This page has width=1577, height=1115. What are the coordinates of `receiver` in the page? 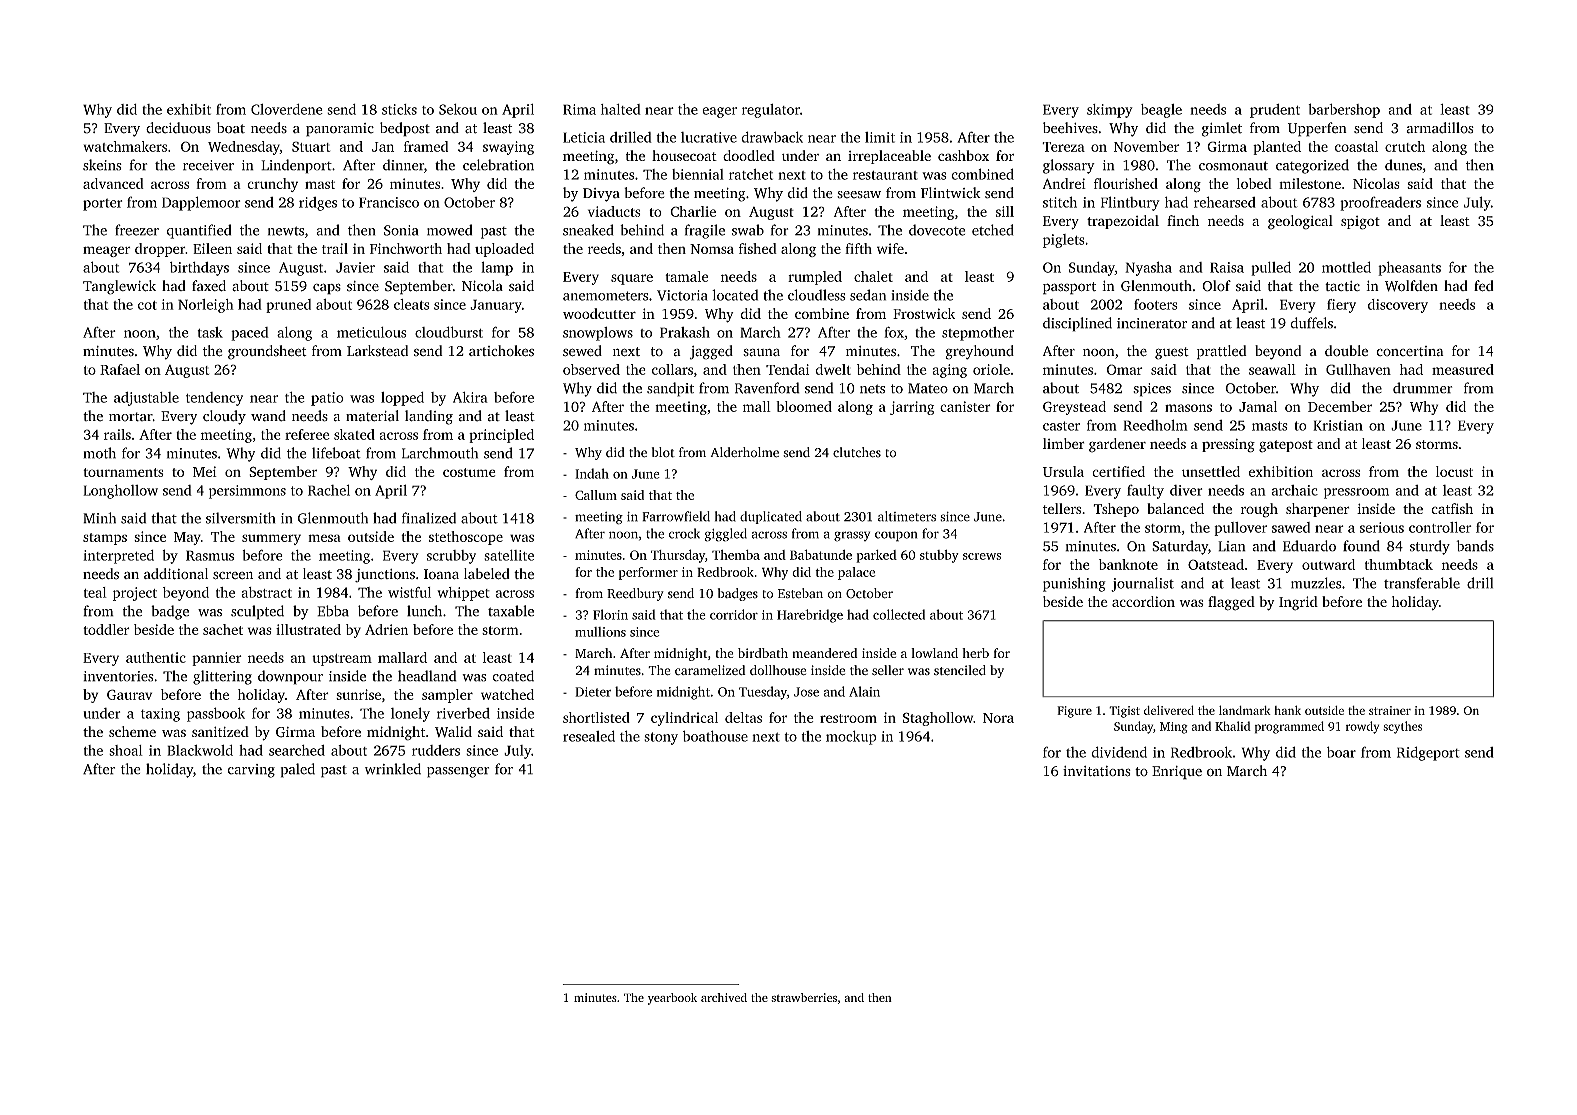 It's located at (208, 165).
